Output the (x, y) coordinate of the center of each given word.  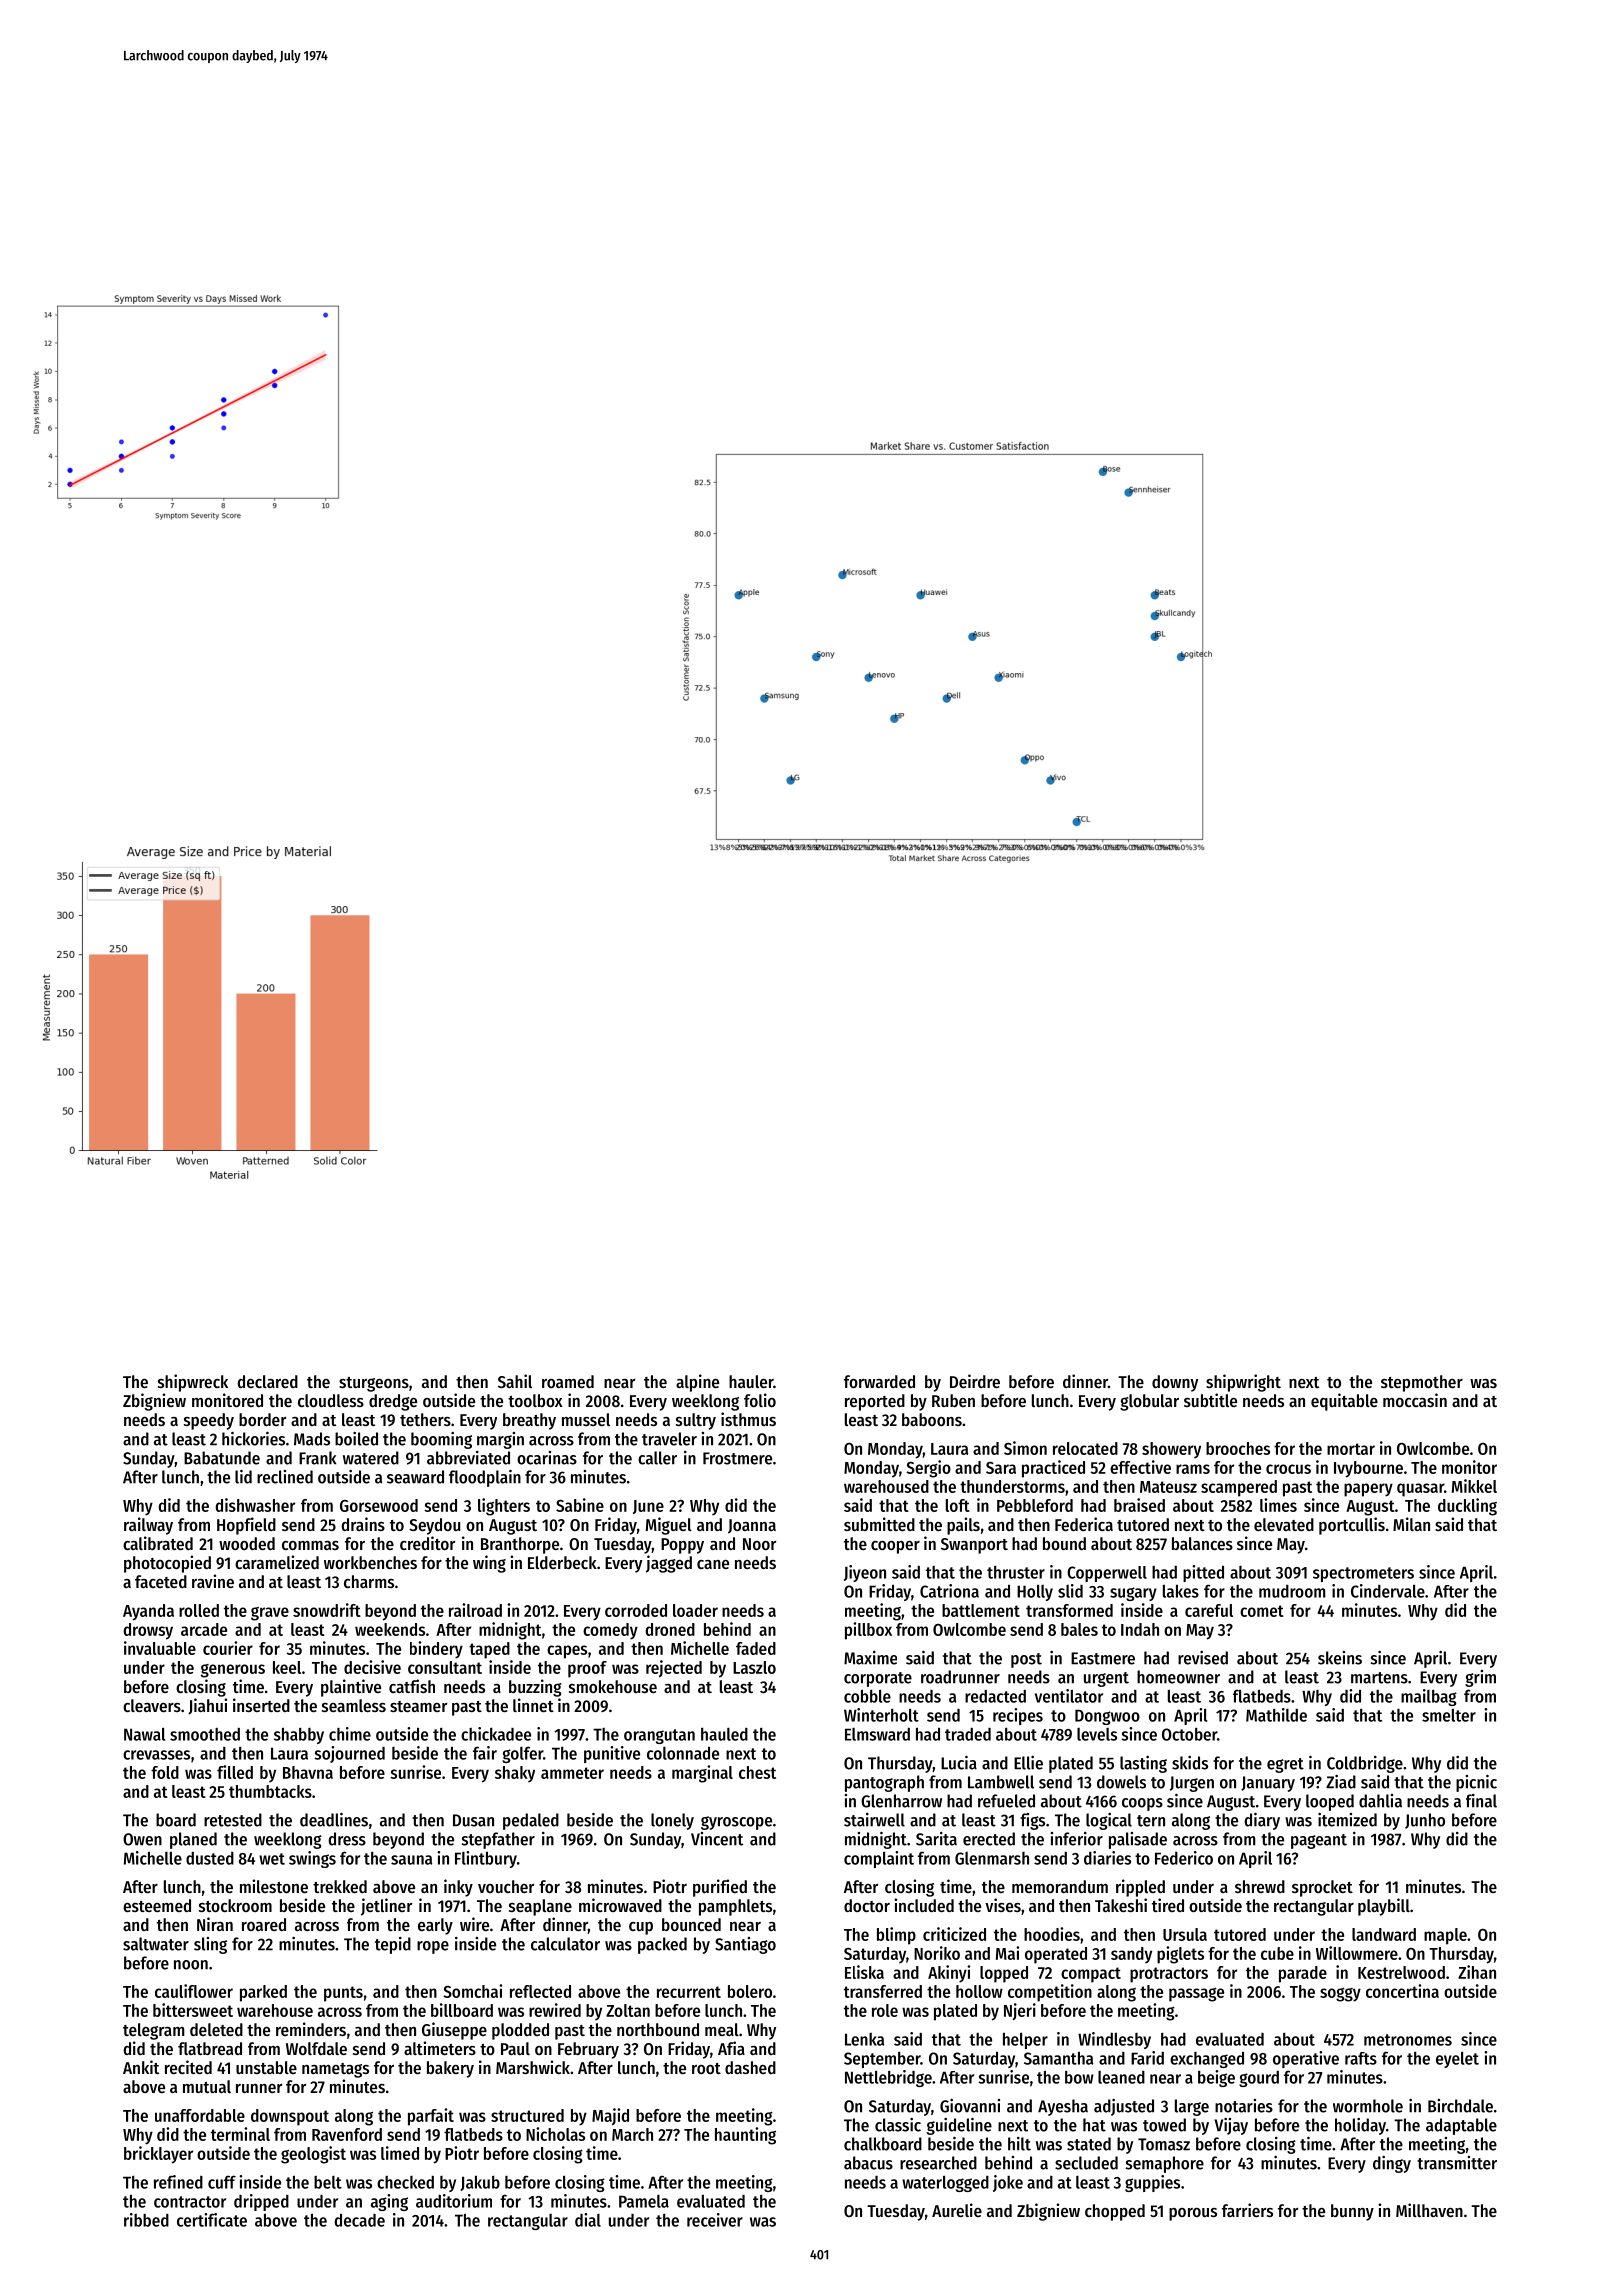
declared (267, 1381)
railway (148, 1526)
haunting (745, 2136)
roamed (568, 1381)
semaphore (1165, 2164)
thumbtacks (270, 1791)
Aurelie (957, 2210)
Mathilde (1276, 1715)
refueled (1006, 1801)
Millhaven (1429, 2210)
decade (359, 2220)
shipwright (1243, 1383)
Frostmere (737, 1458)
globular (1149, 1402)
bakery (450, 2069)
